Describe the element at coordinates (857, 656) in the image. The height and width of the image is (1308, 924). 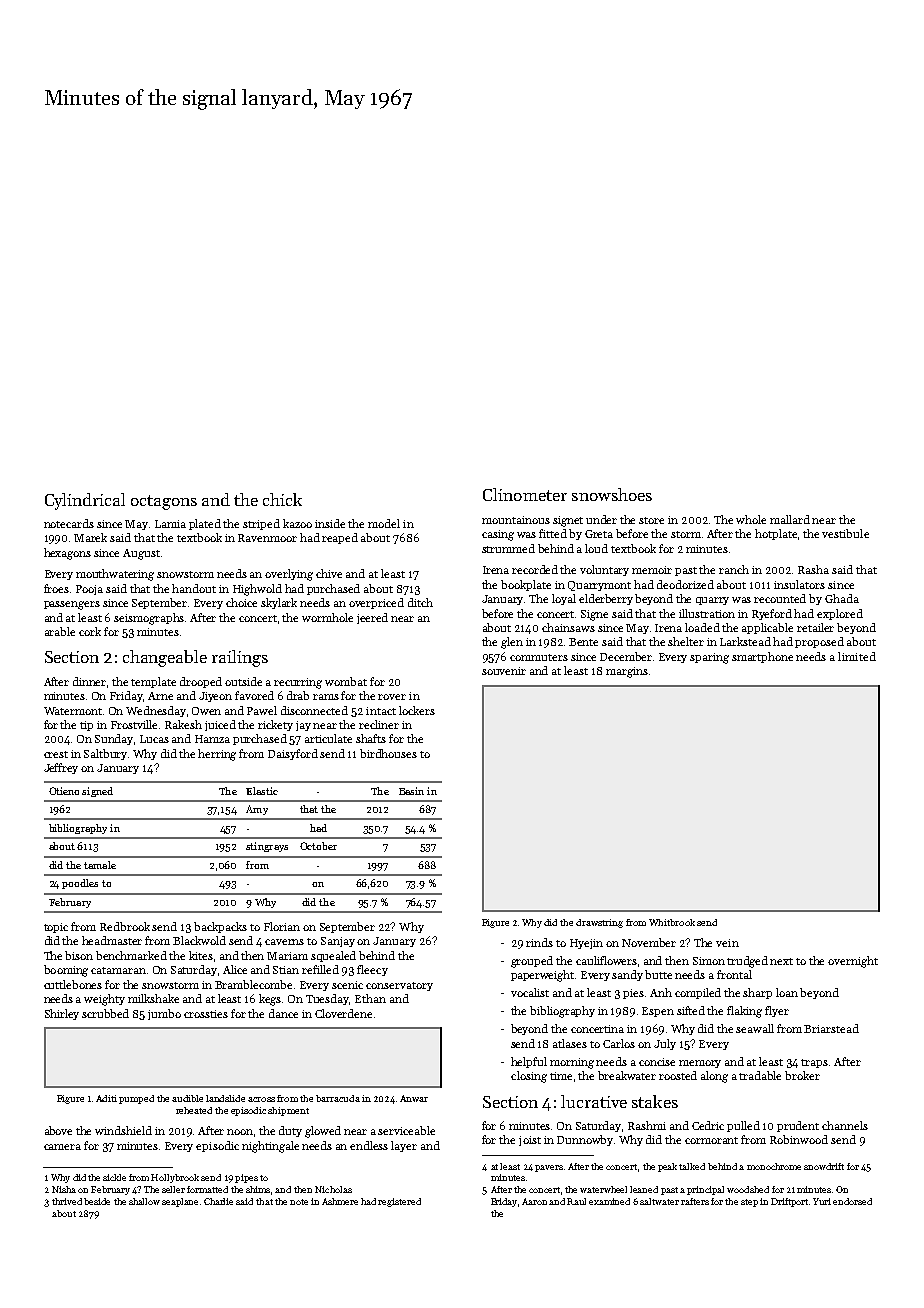
I see `limited` at that location.
